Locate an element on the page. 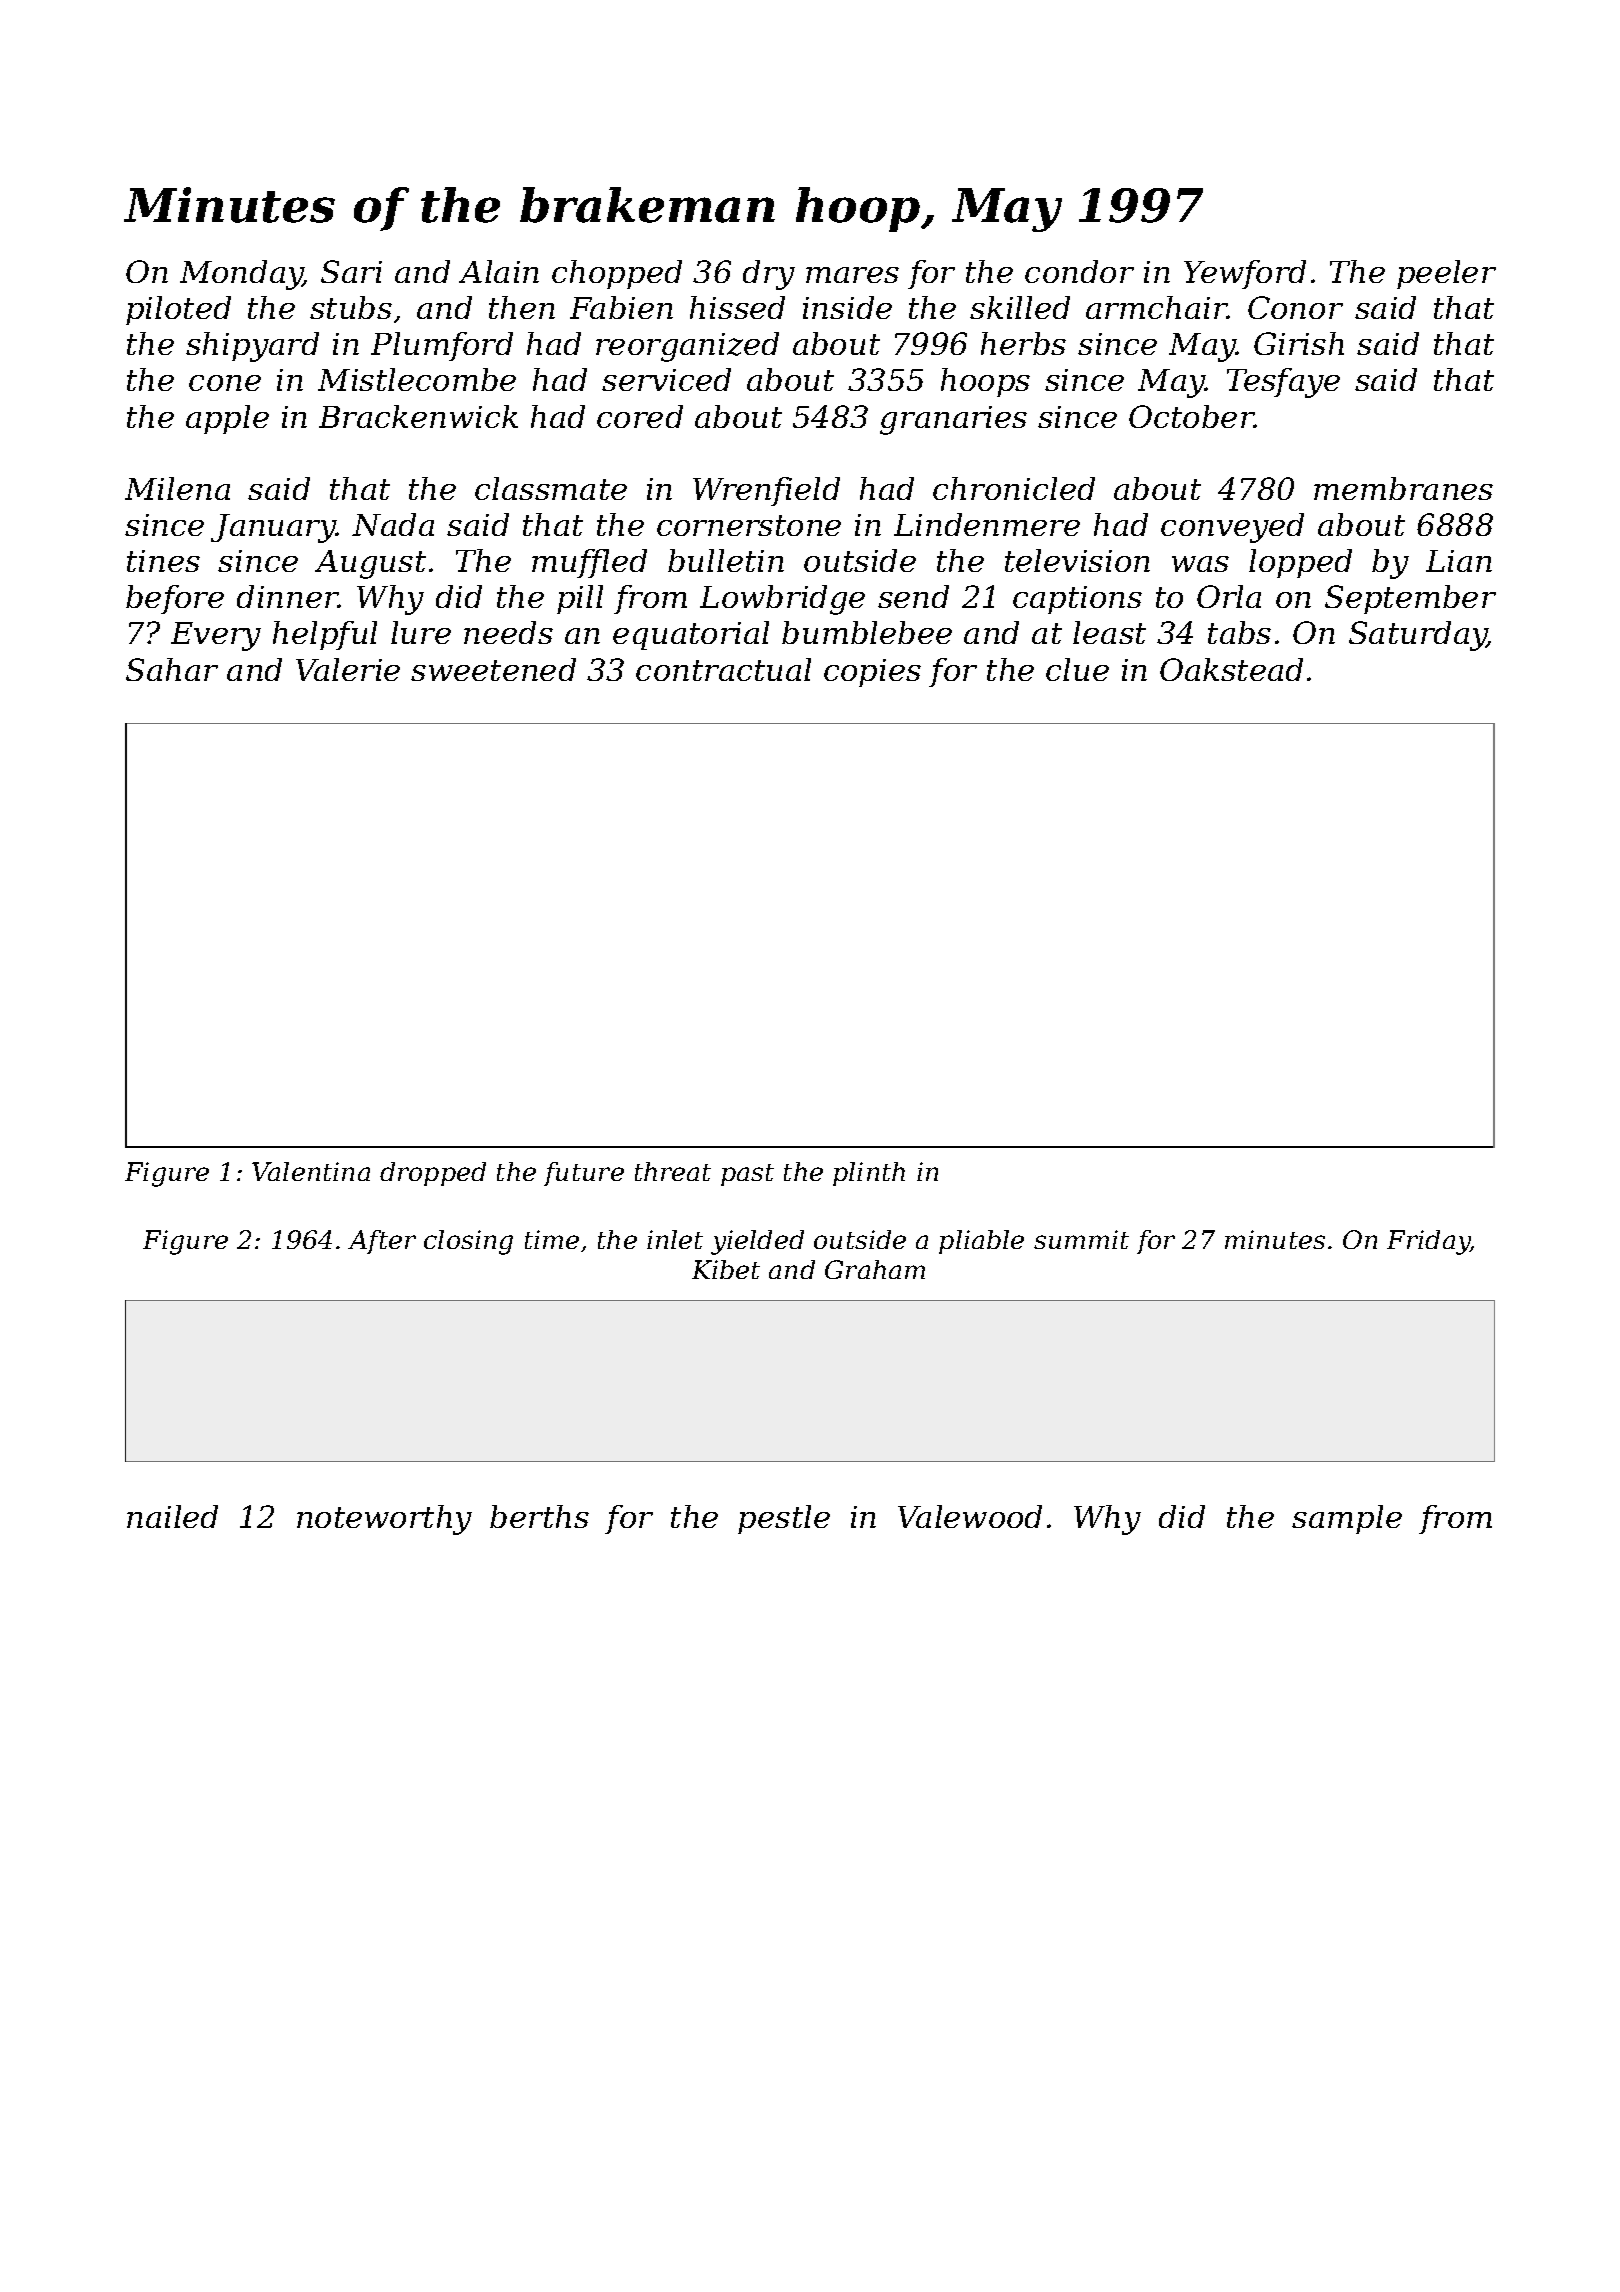 This page has width=1620, height=2292. tabs is located at coordinates (1239, 632).
